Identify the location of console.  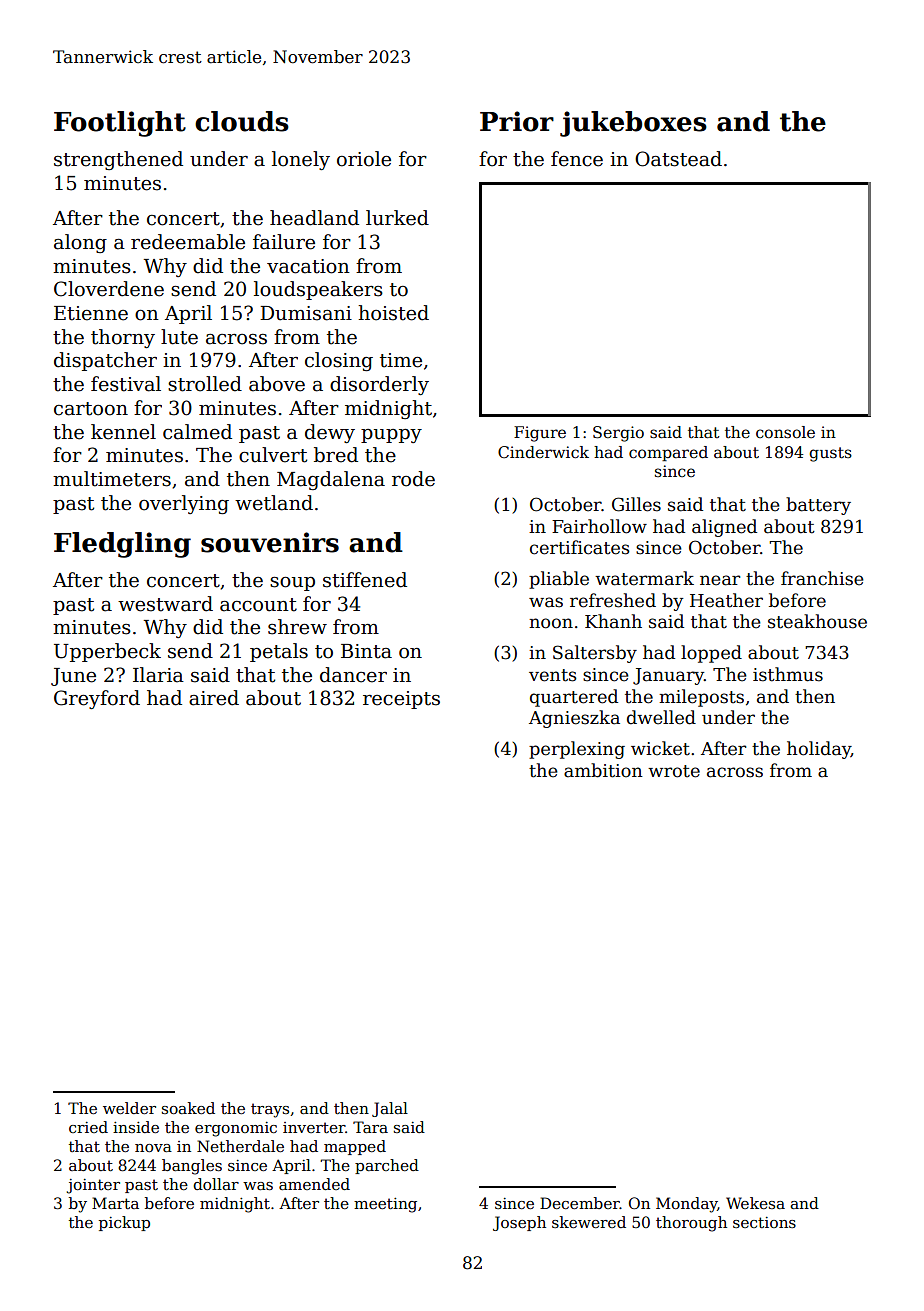
(785, 432).
